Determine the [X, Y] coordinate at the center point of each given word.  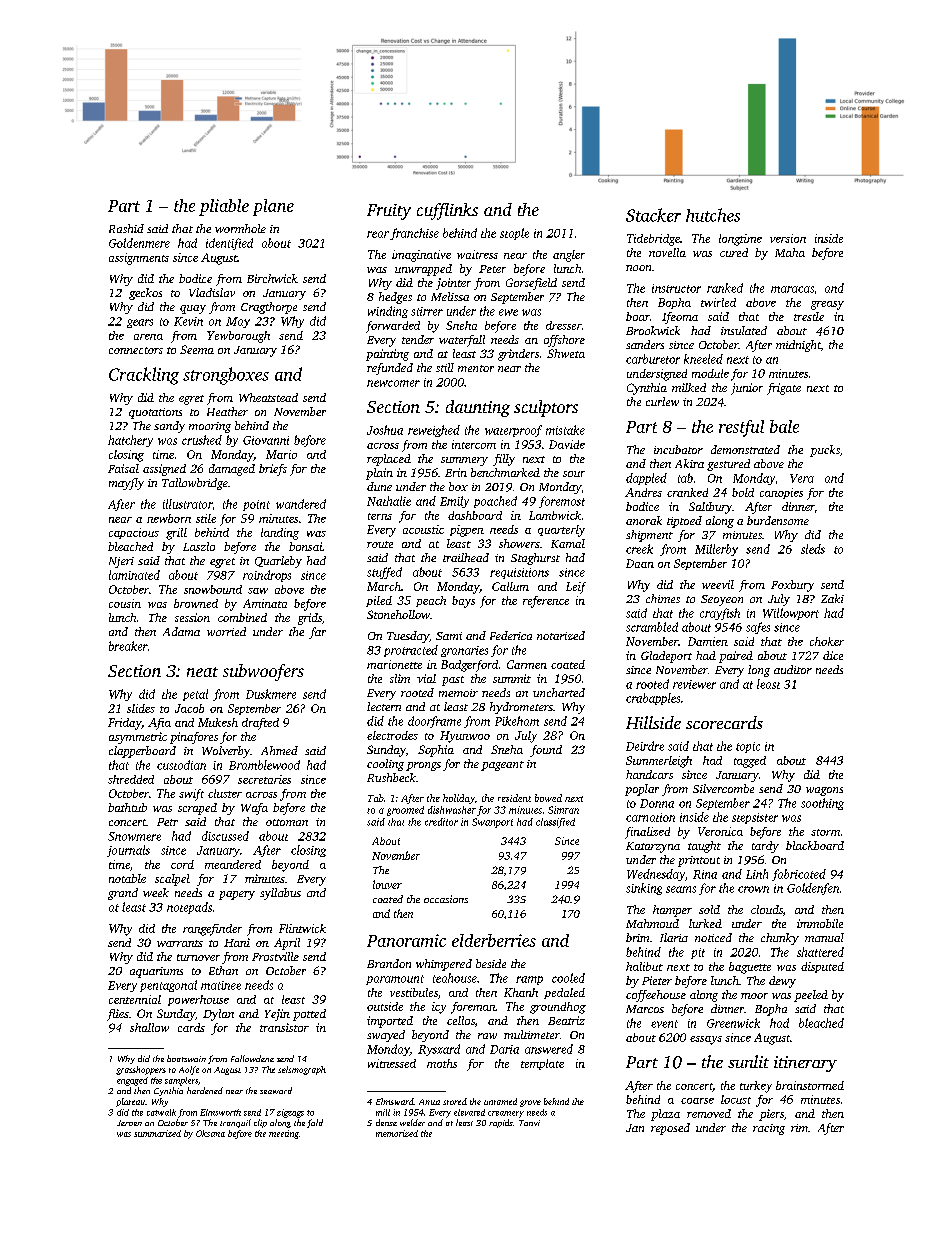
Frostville [275, 956]
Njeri [121, 562]
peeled [811, 996]
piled [379, 601]
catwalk [161, 1112]
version [788, 238]
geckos [145, 294]
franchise [414, 234]
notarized [561, 635]
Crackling [144, 376]
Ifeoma [680, 318]
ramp [529, 980]
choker [827, 641]
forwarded [393, 327]
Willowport [791, 614]
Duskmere [271, 694]
